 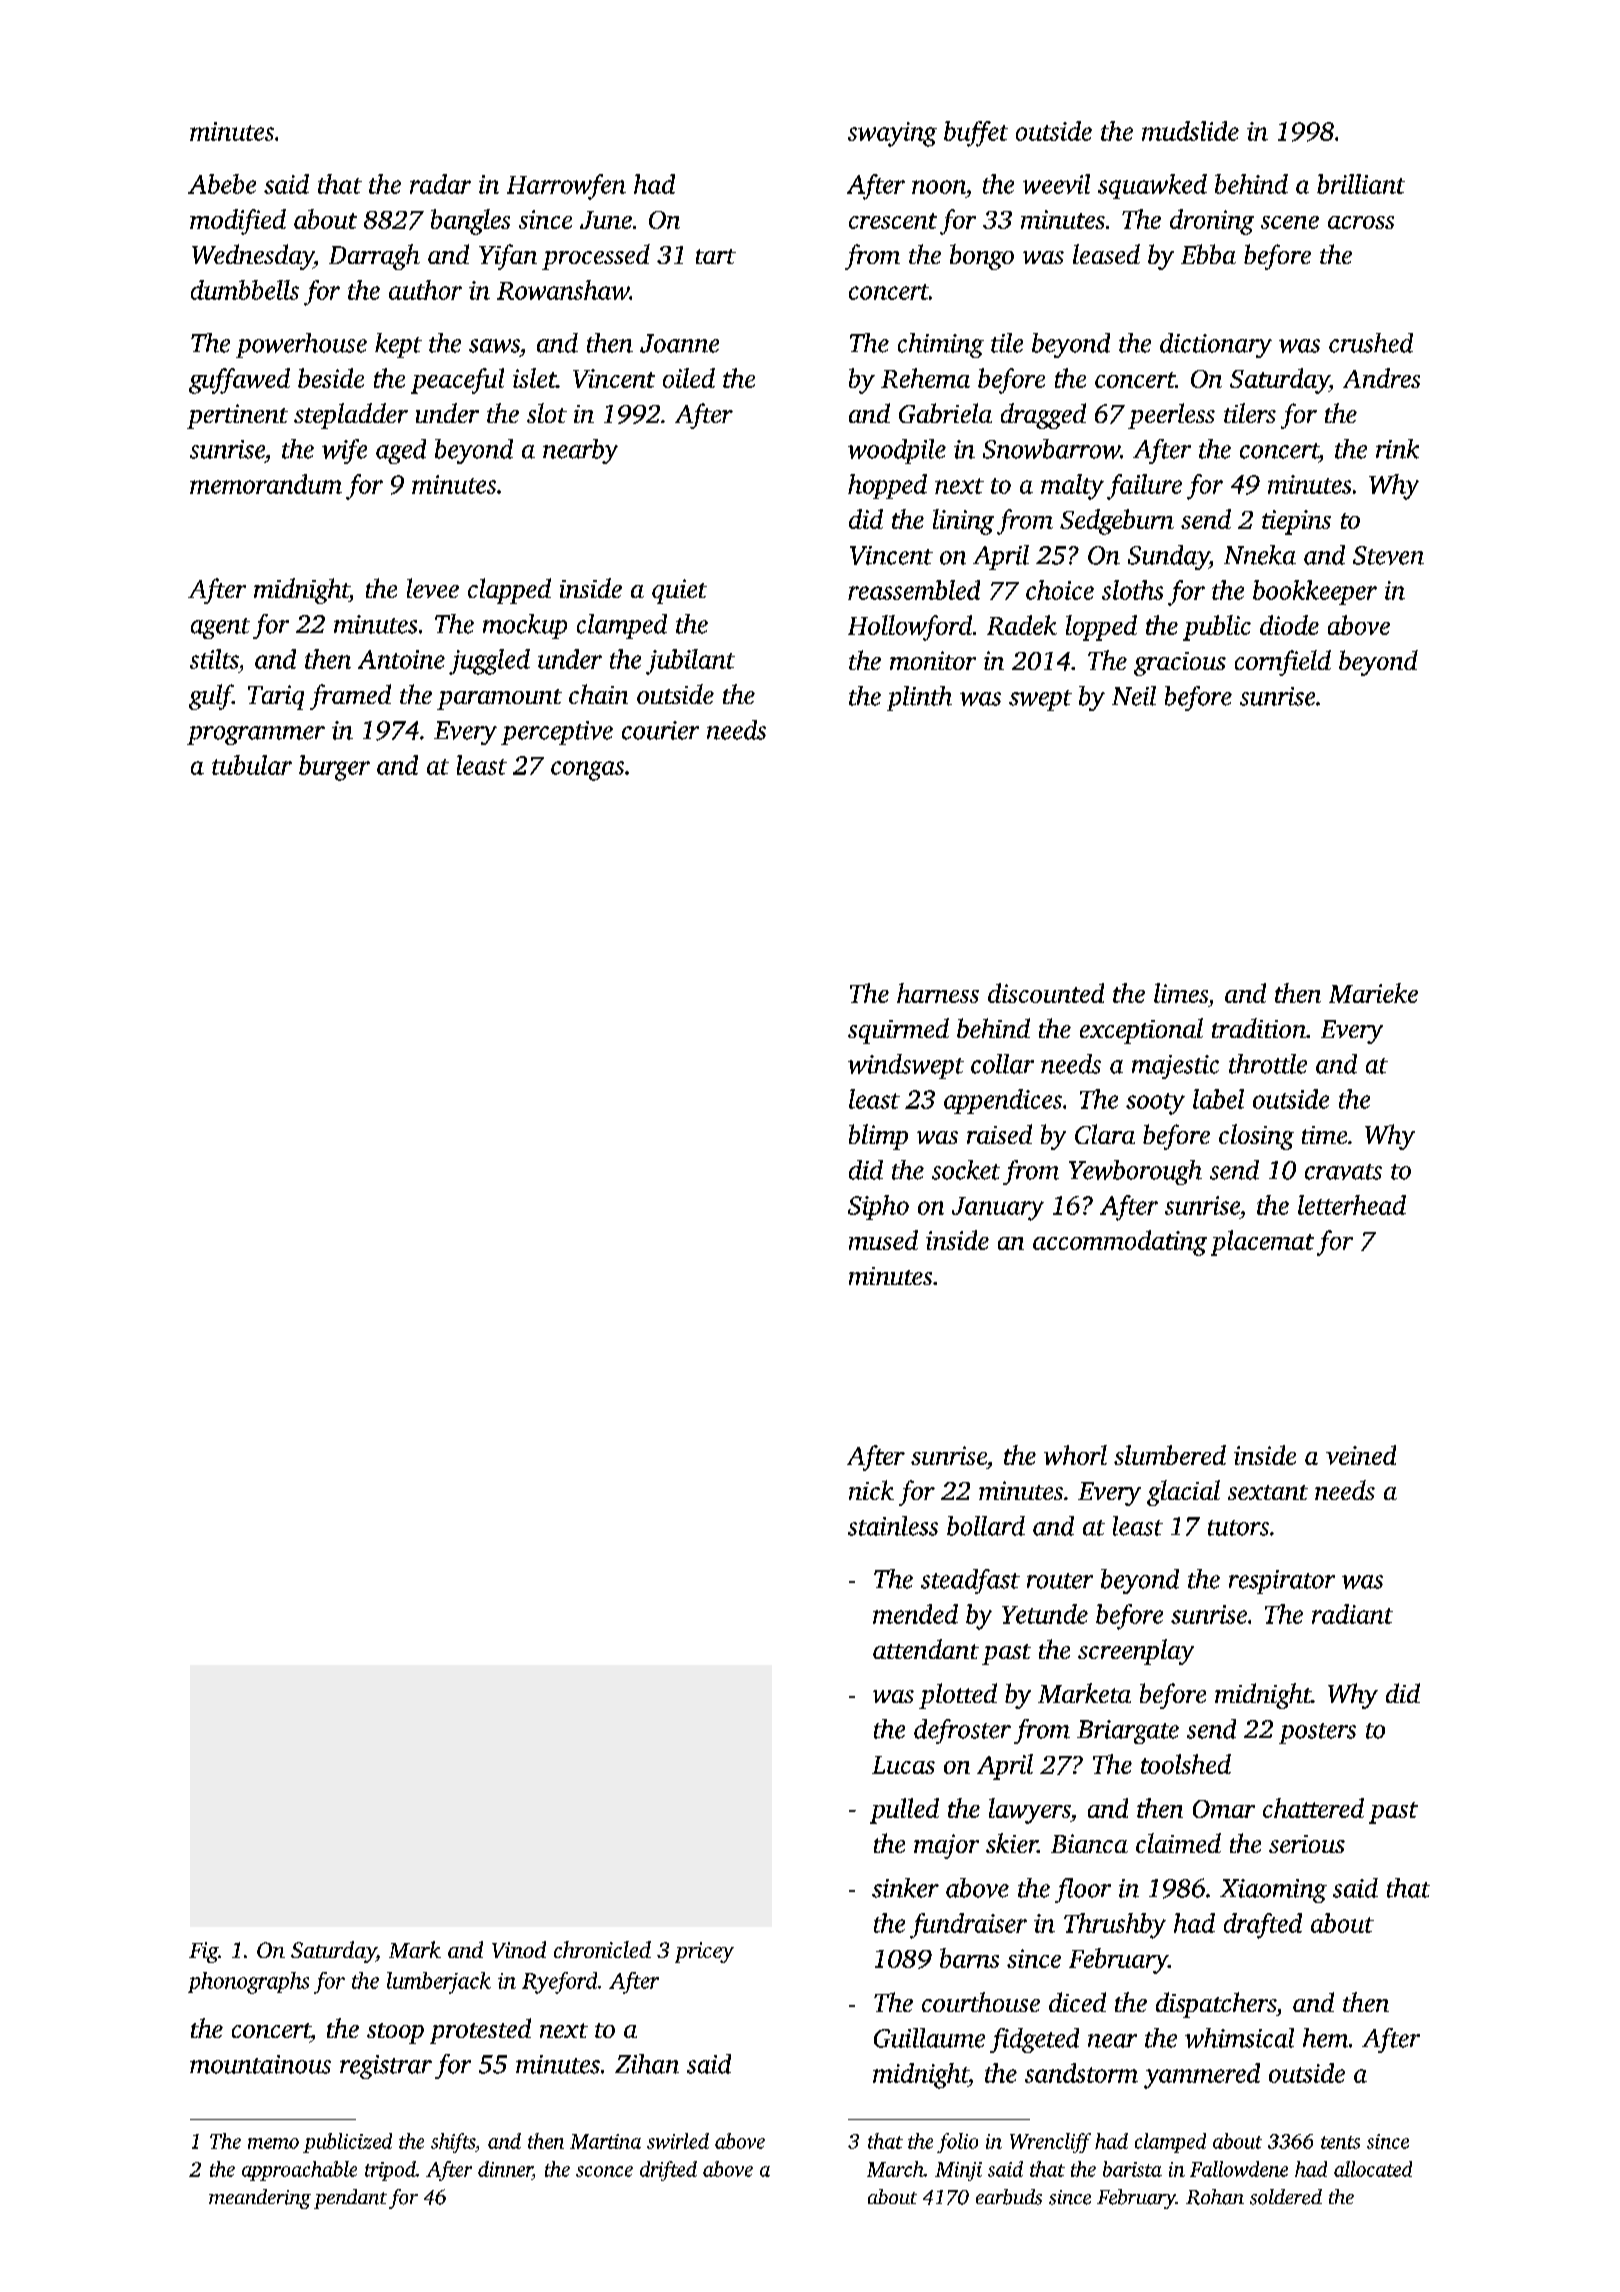 I want to click on harness, so click(x=938, y=993).
